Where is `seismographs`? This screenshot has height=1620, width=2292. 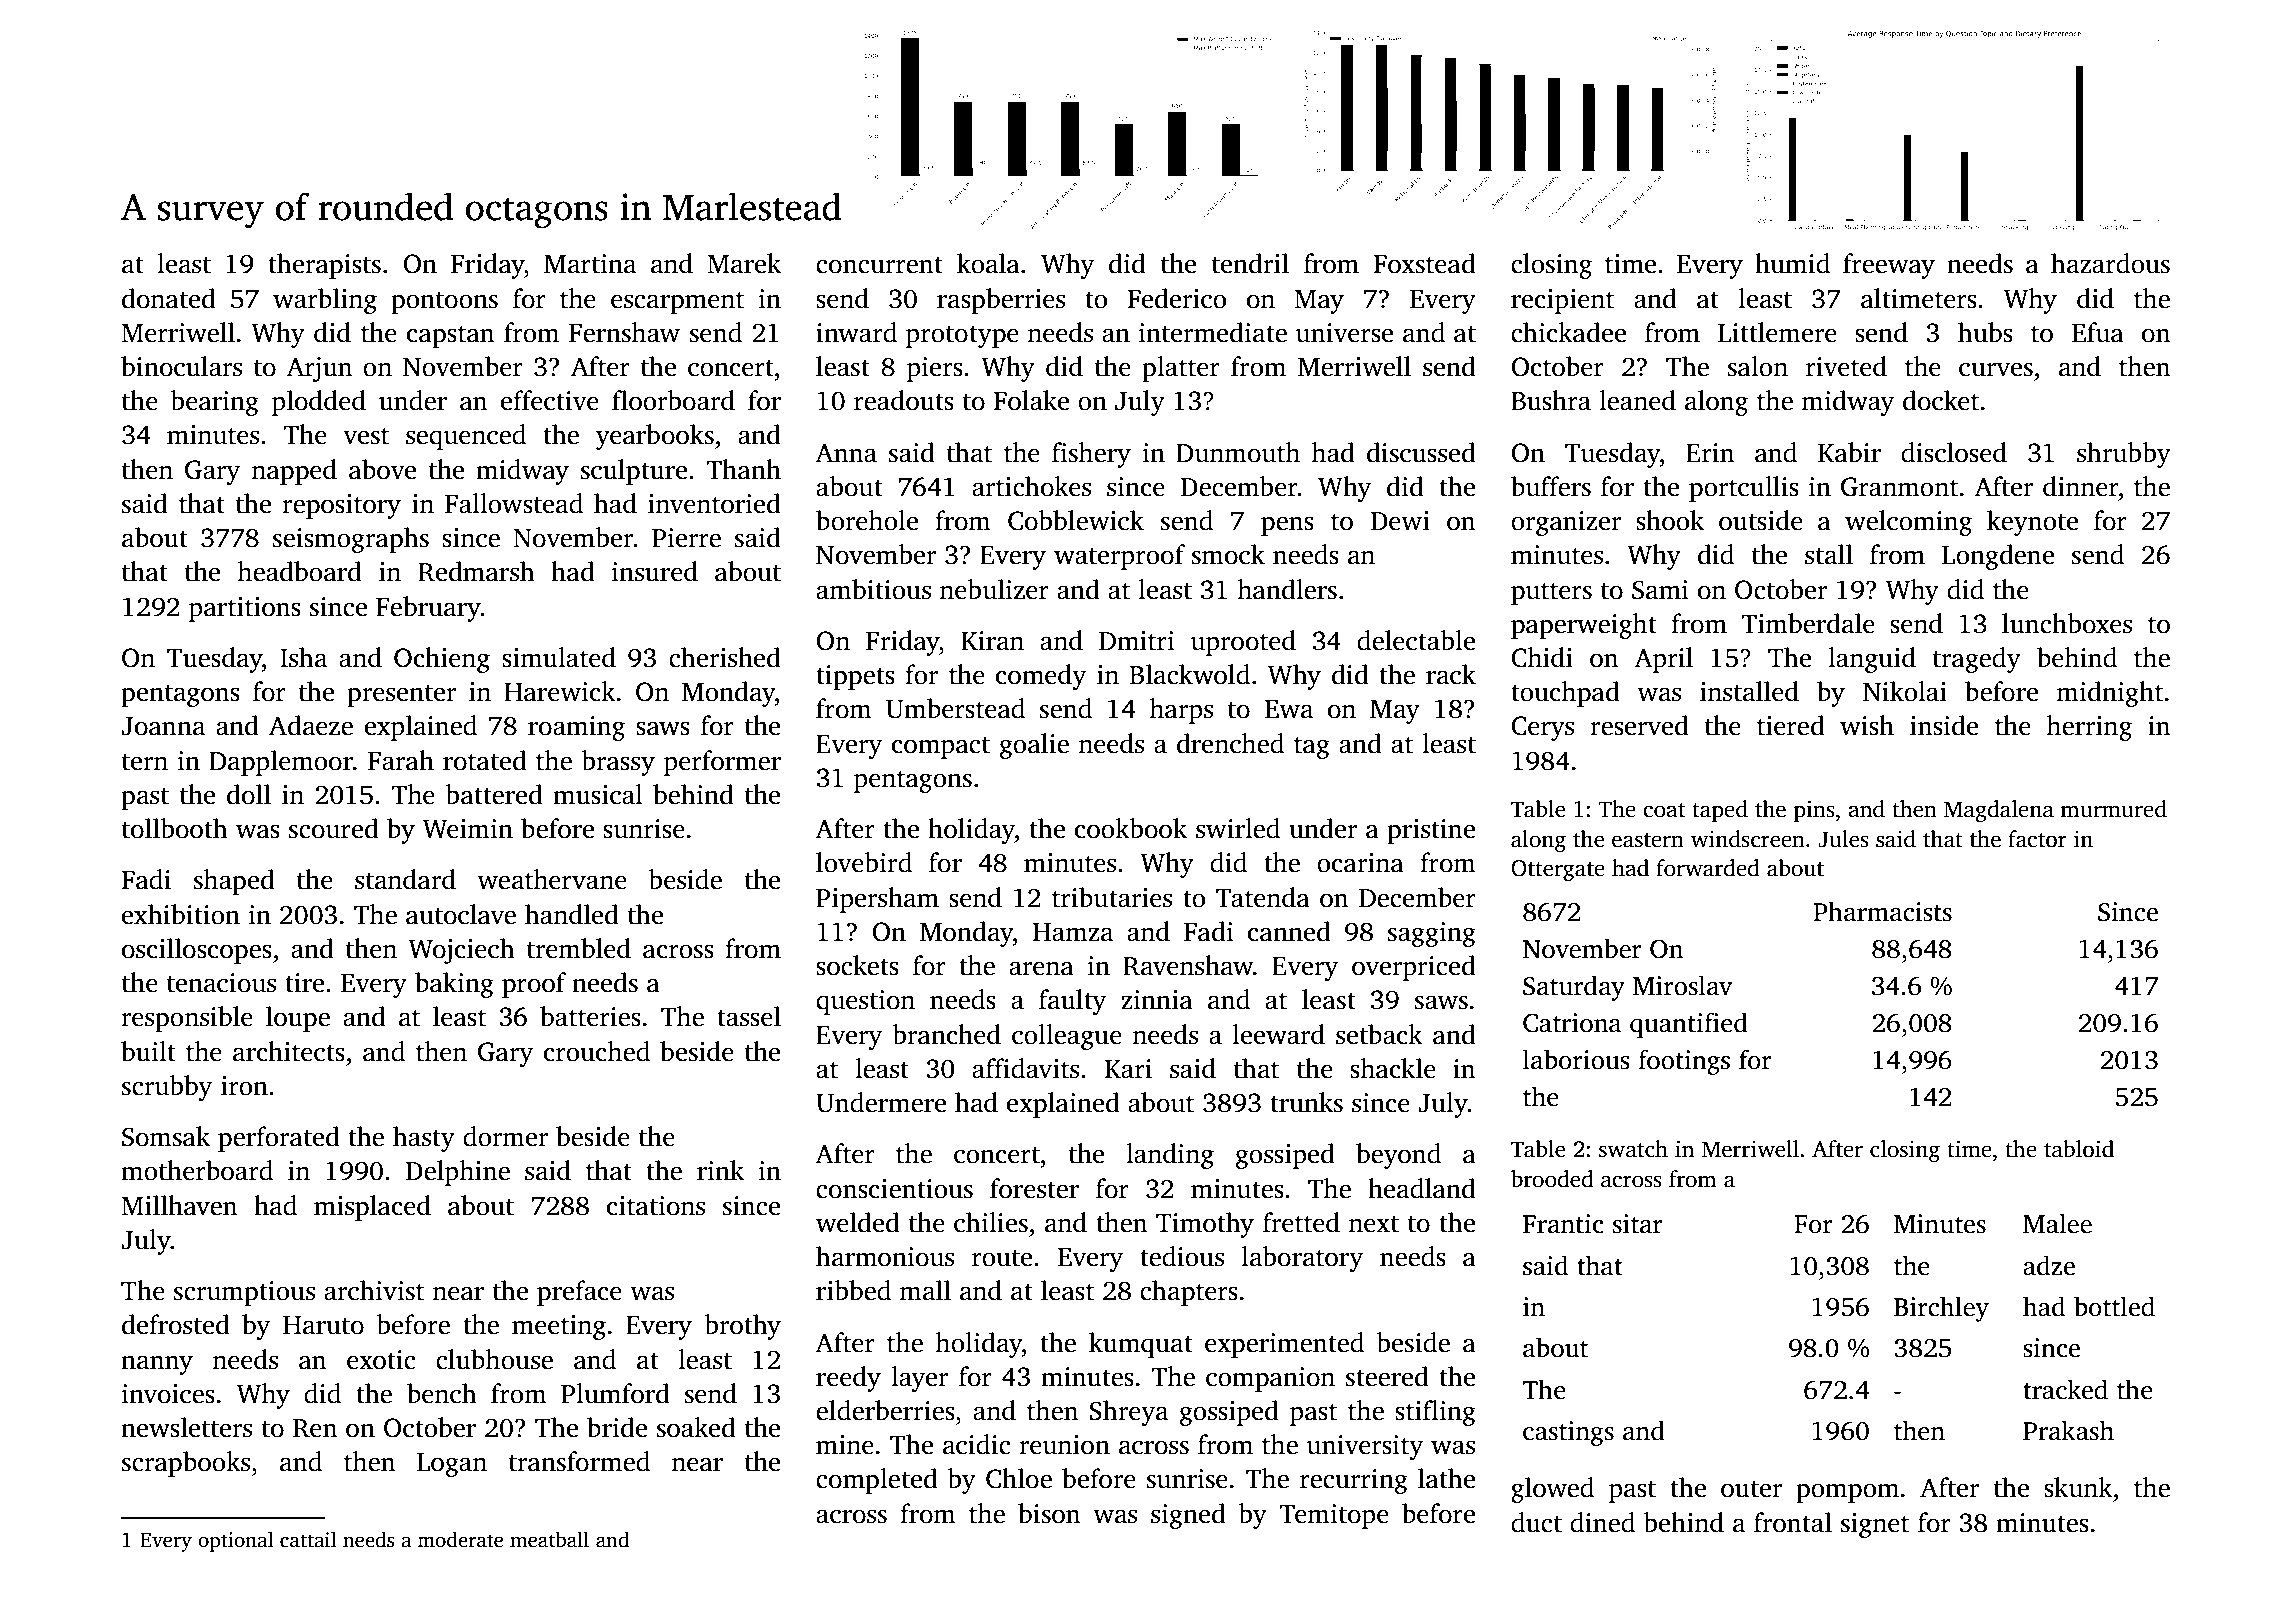 seismographs is located at coordinates (351, 540).
